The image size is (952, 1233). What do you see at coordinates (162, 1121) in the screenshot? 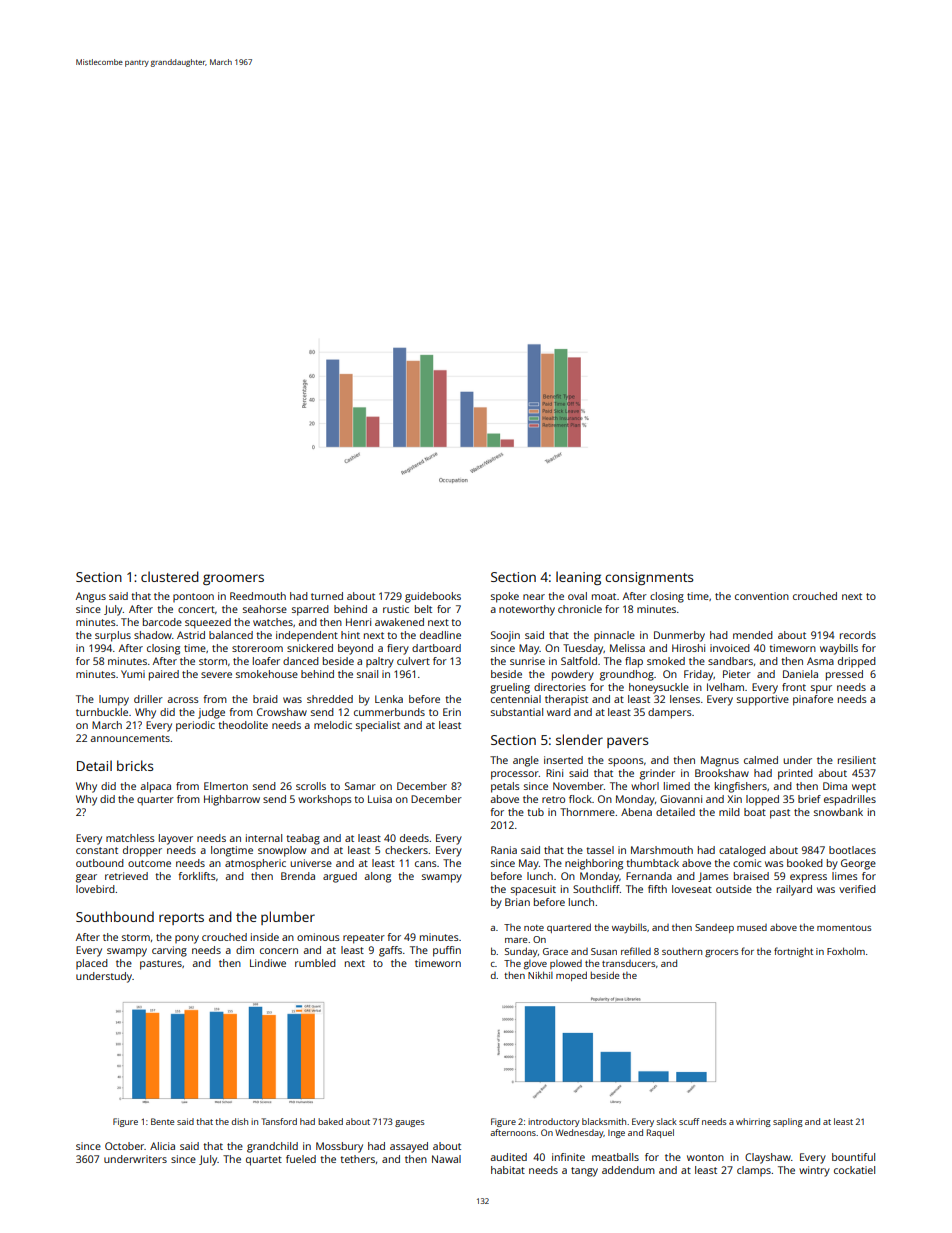
I see `Bente` at bounding box center [162, 1121].
